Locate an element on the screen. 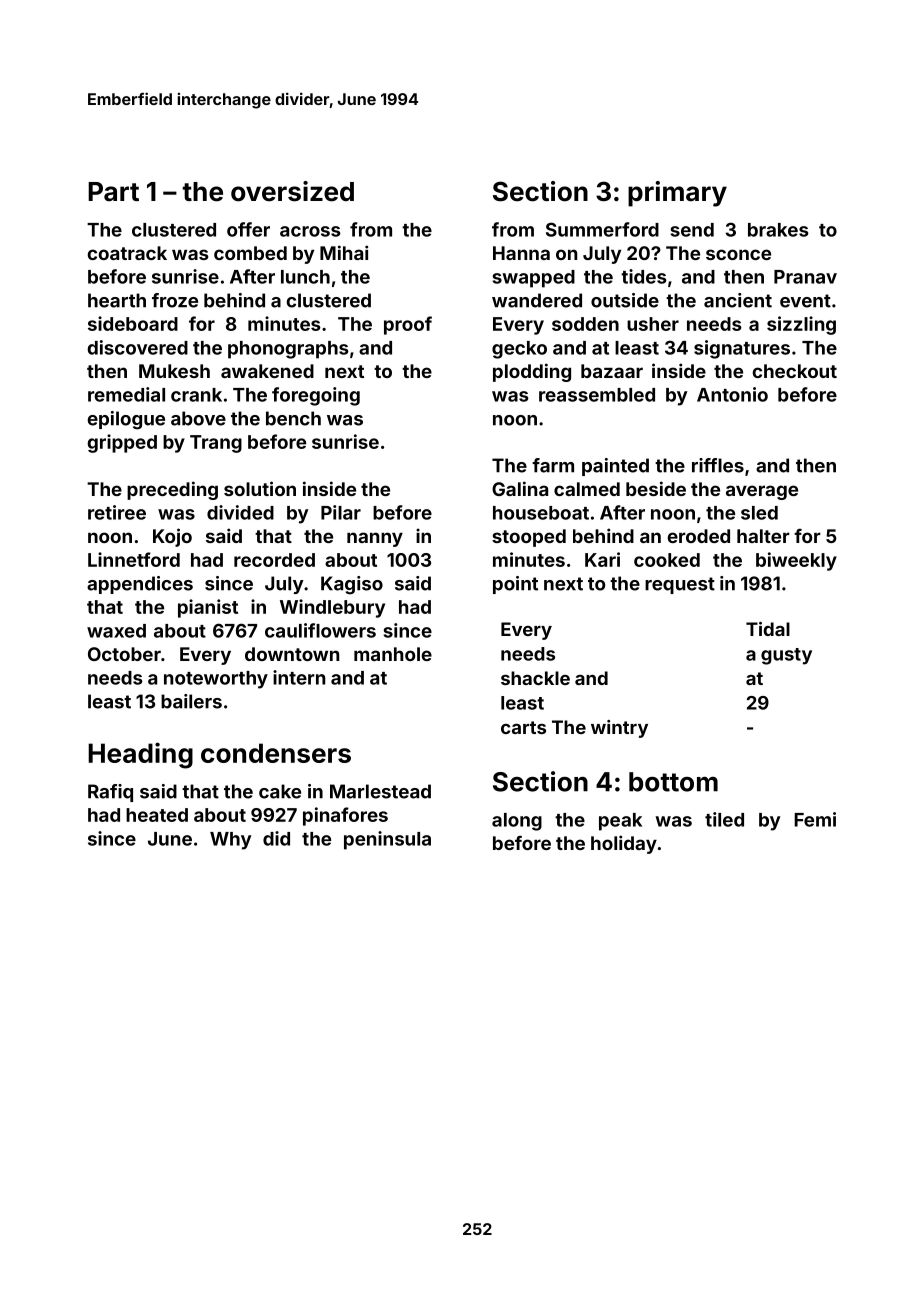  Rafiq is located at coordinates (110, 793).
